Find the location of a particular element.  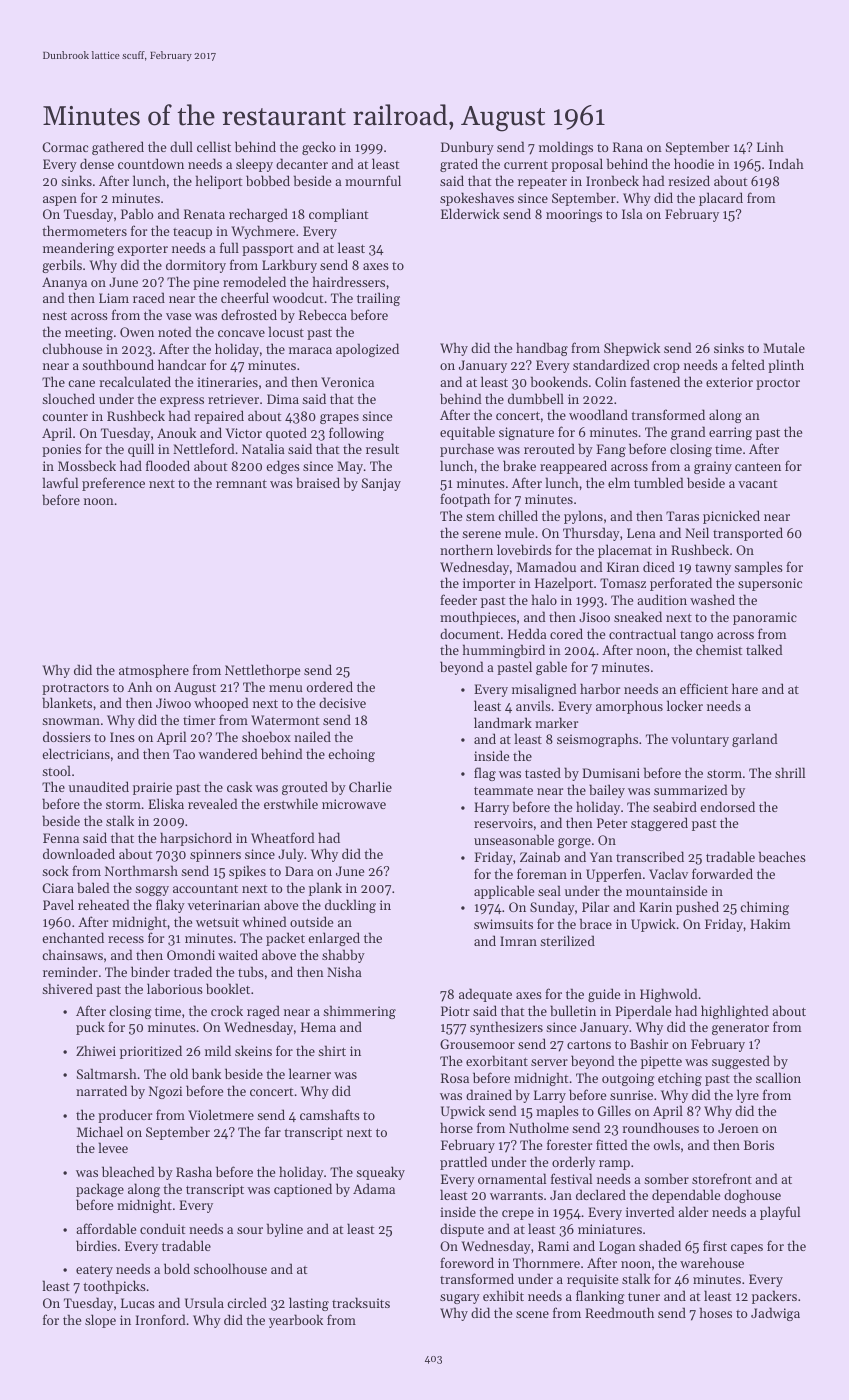

Liam is located at coordinates (114, 298).
